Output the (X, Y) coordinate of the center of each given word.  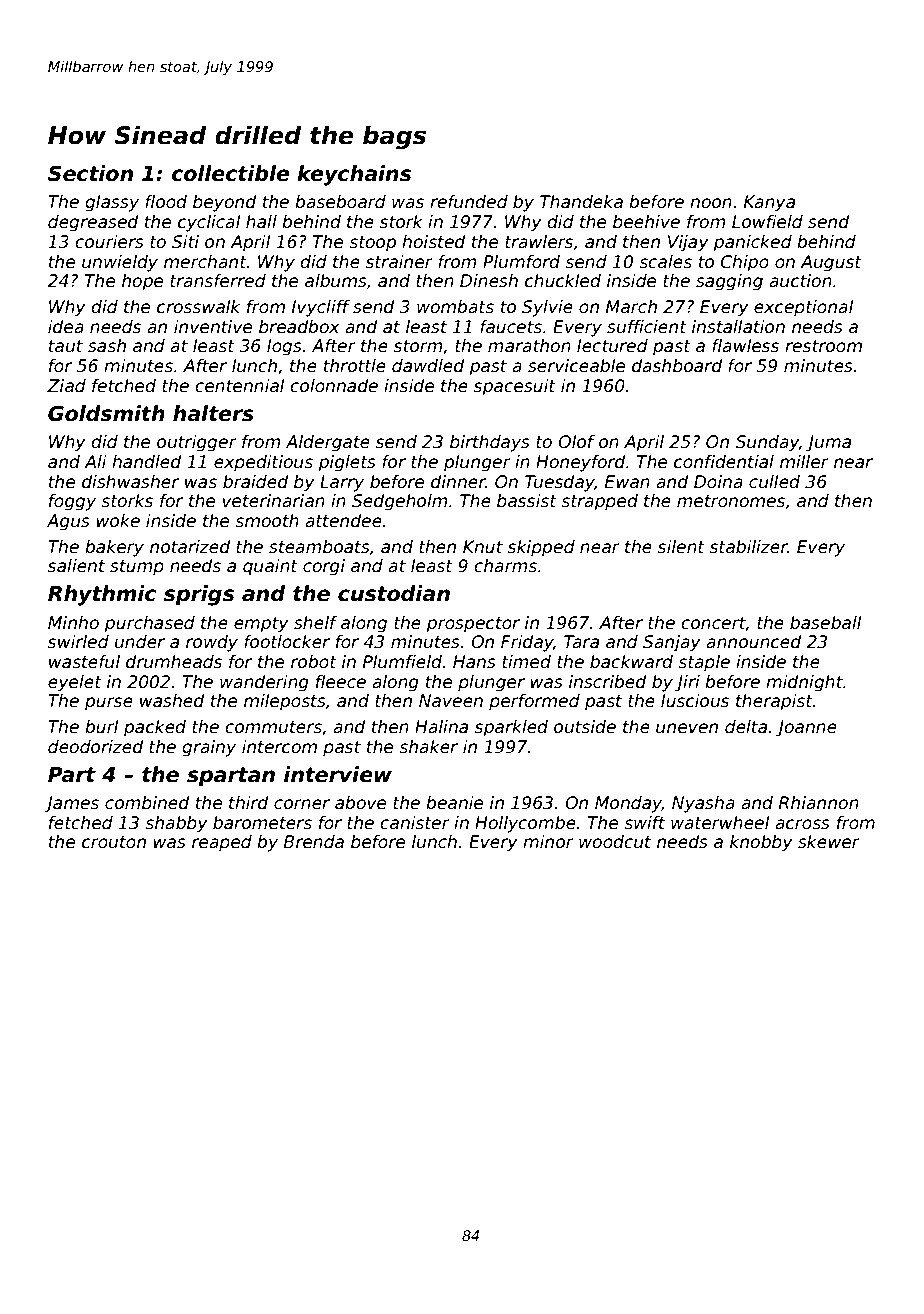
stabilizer (749, 547)
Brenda (314, 842)
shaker (428, 747)
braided (256, 482)
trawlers (539, 242)
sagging (729, 282)
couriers (109, 242)
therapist (774, 702)
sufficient (647, 327)
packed (155, 728)
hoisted (434, 242)
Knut (483, 547)
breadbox (299, 327)
